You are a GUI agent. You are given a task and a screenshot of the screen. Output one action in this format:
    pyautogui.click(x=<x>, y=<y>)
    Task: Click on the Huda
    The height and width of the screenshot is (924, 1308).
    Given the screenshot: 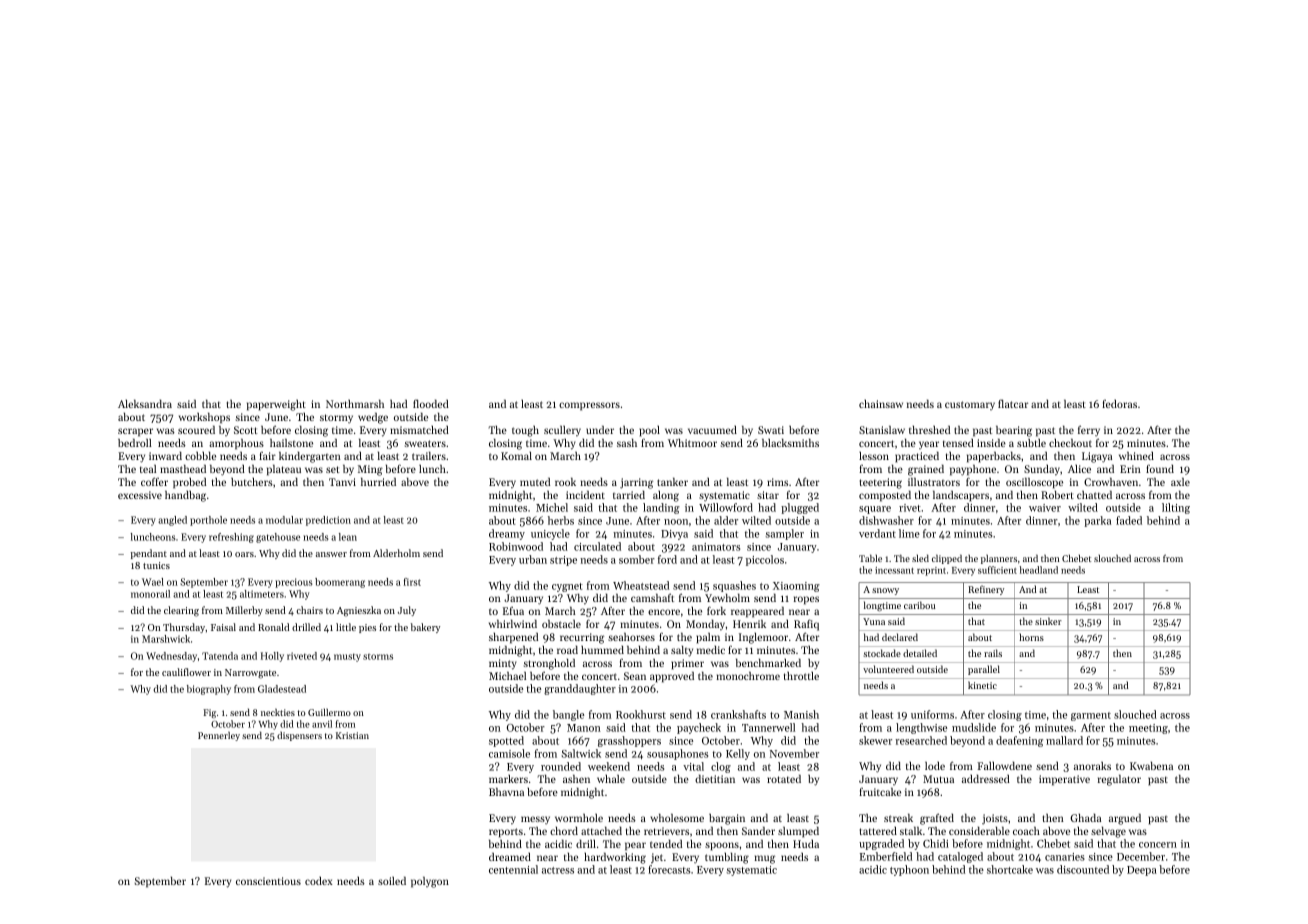 What is the action you would take?
    pyautogui.click(x=806, y=844)
